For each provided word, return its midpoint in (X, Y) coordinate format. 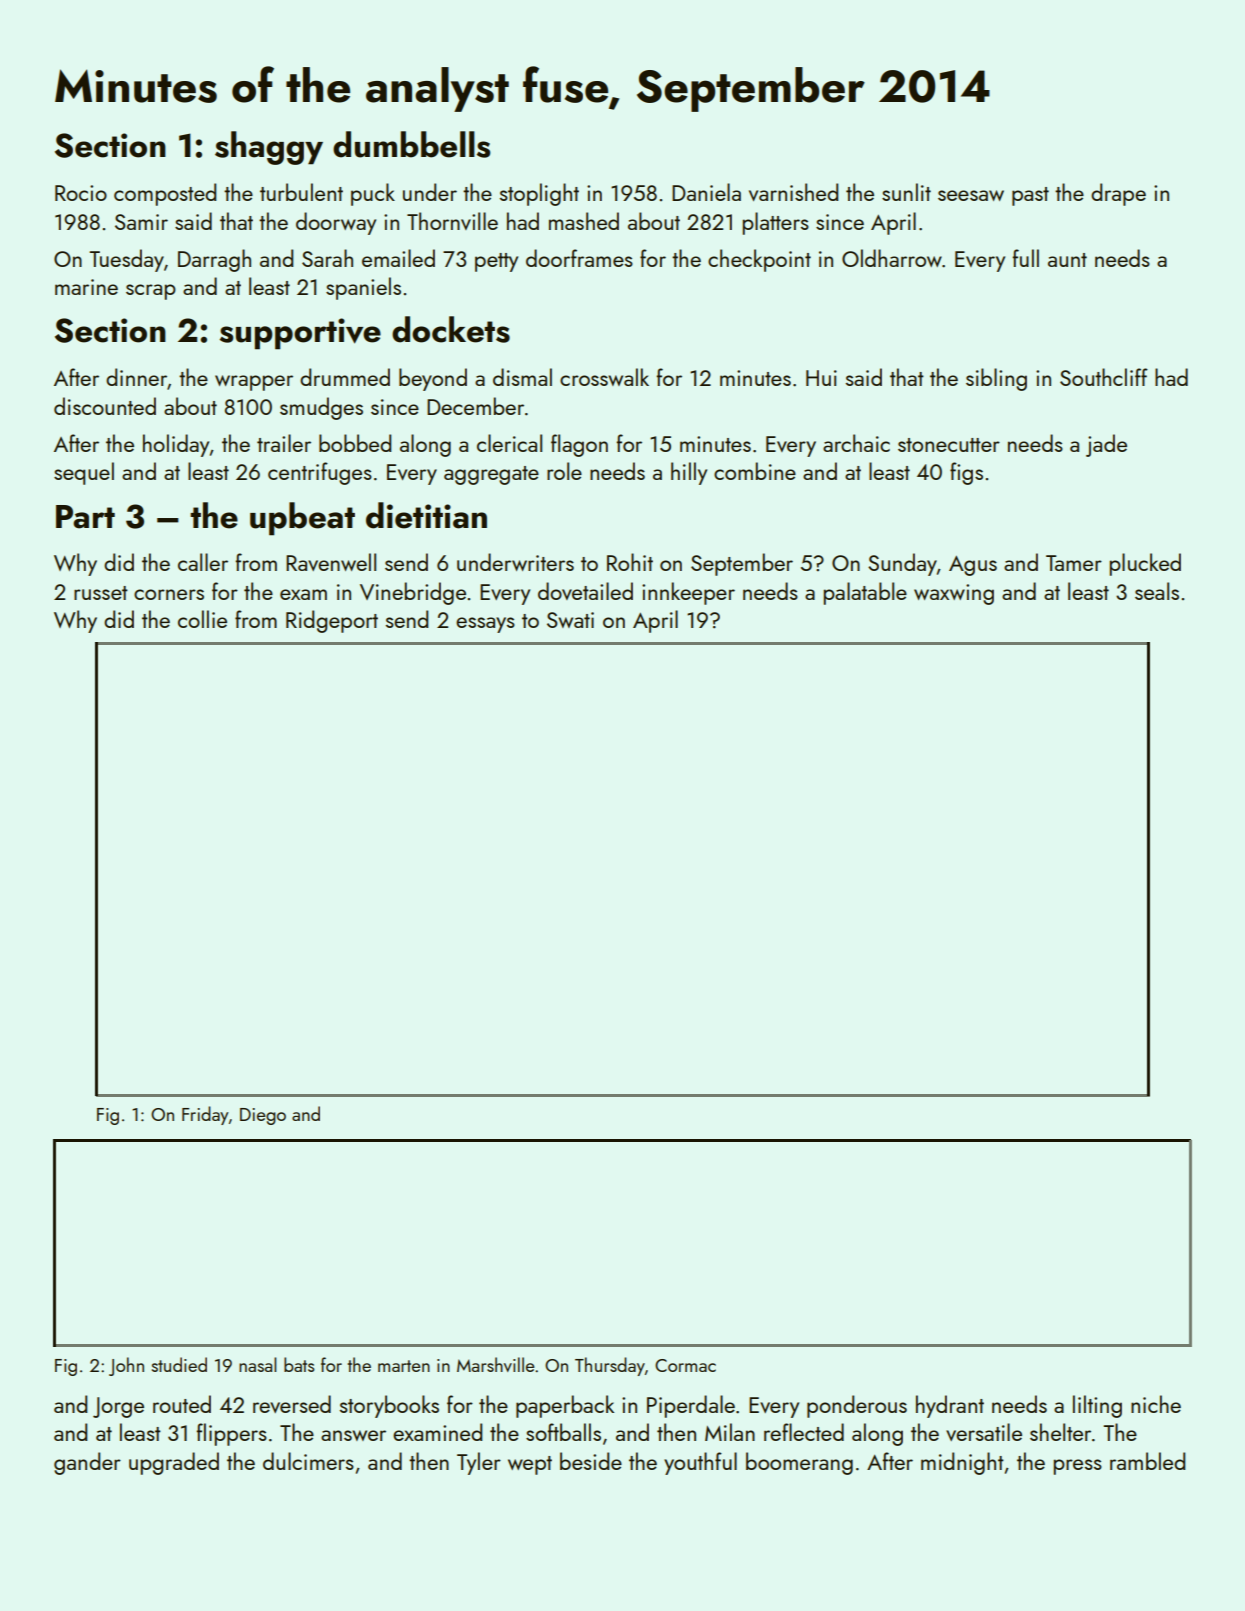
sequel (84, 473)
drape (1118, 194)
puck (373, 194)
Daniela (706, 192)
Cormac (685, 1365)
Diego (263, 1116)
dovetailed (585, 591)
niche (1156, 1404)
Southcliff (1104, 377)
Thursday (610, 1366)
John (126, 1366)
